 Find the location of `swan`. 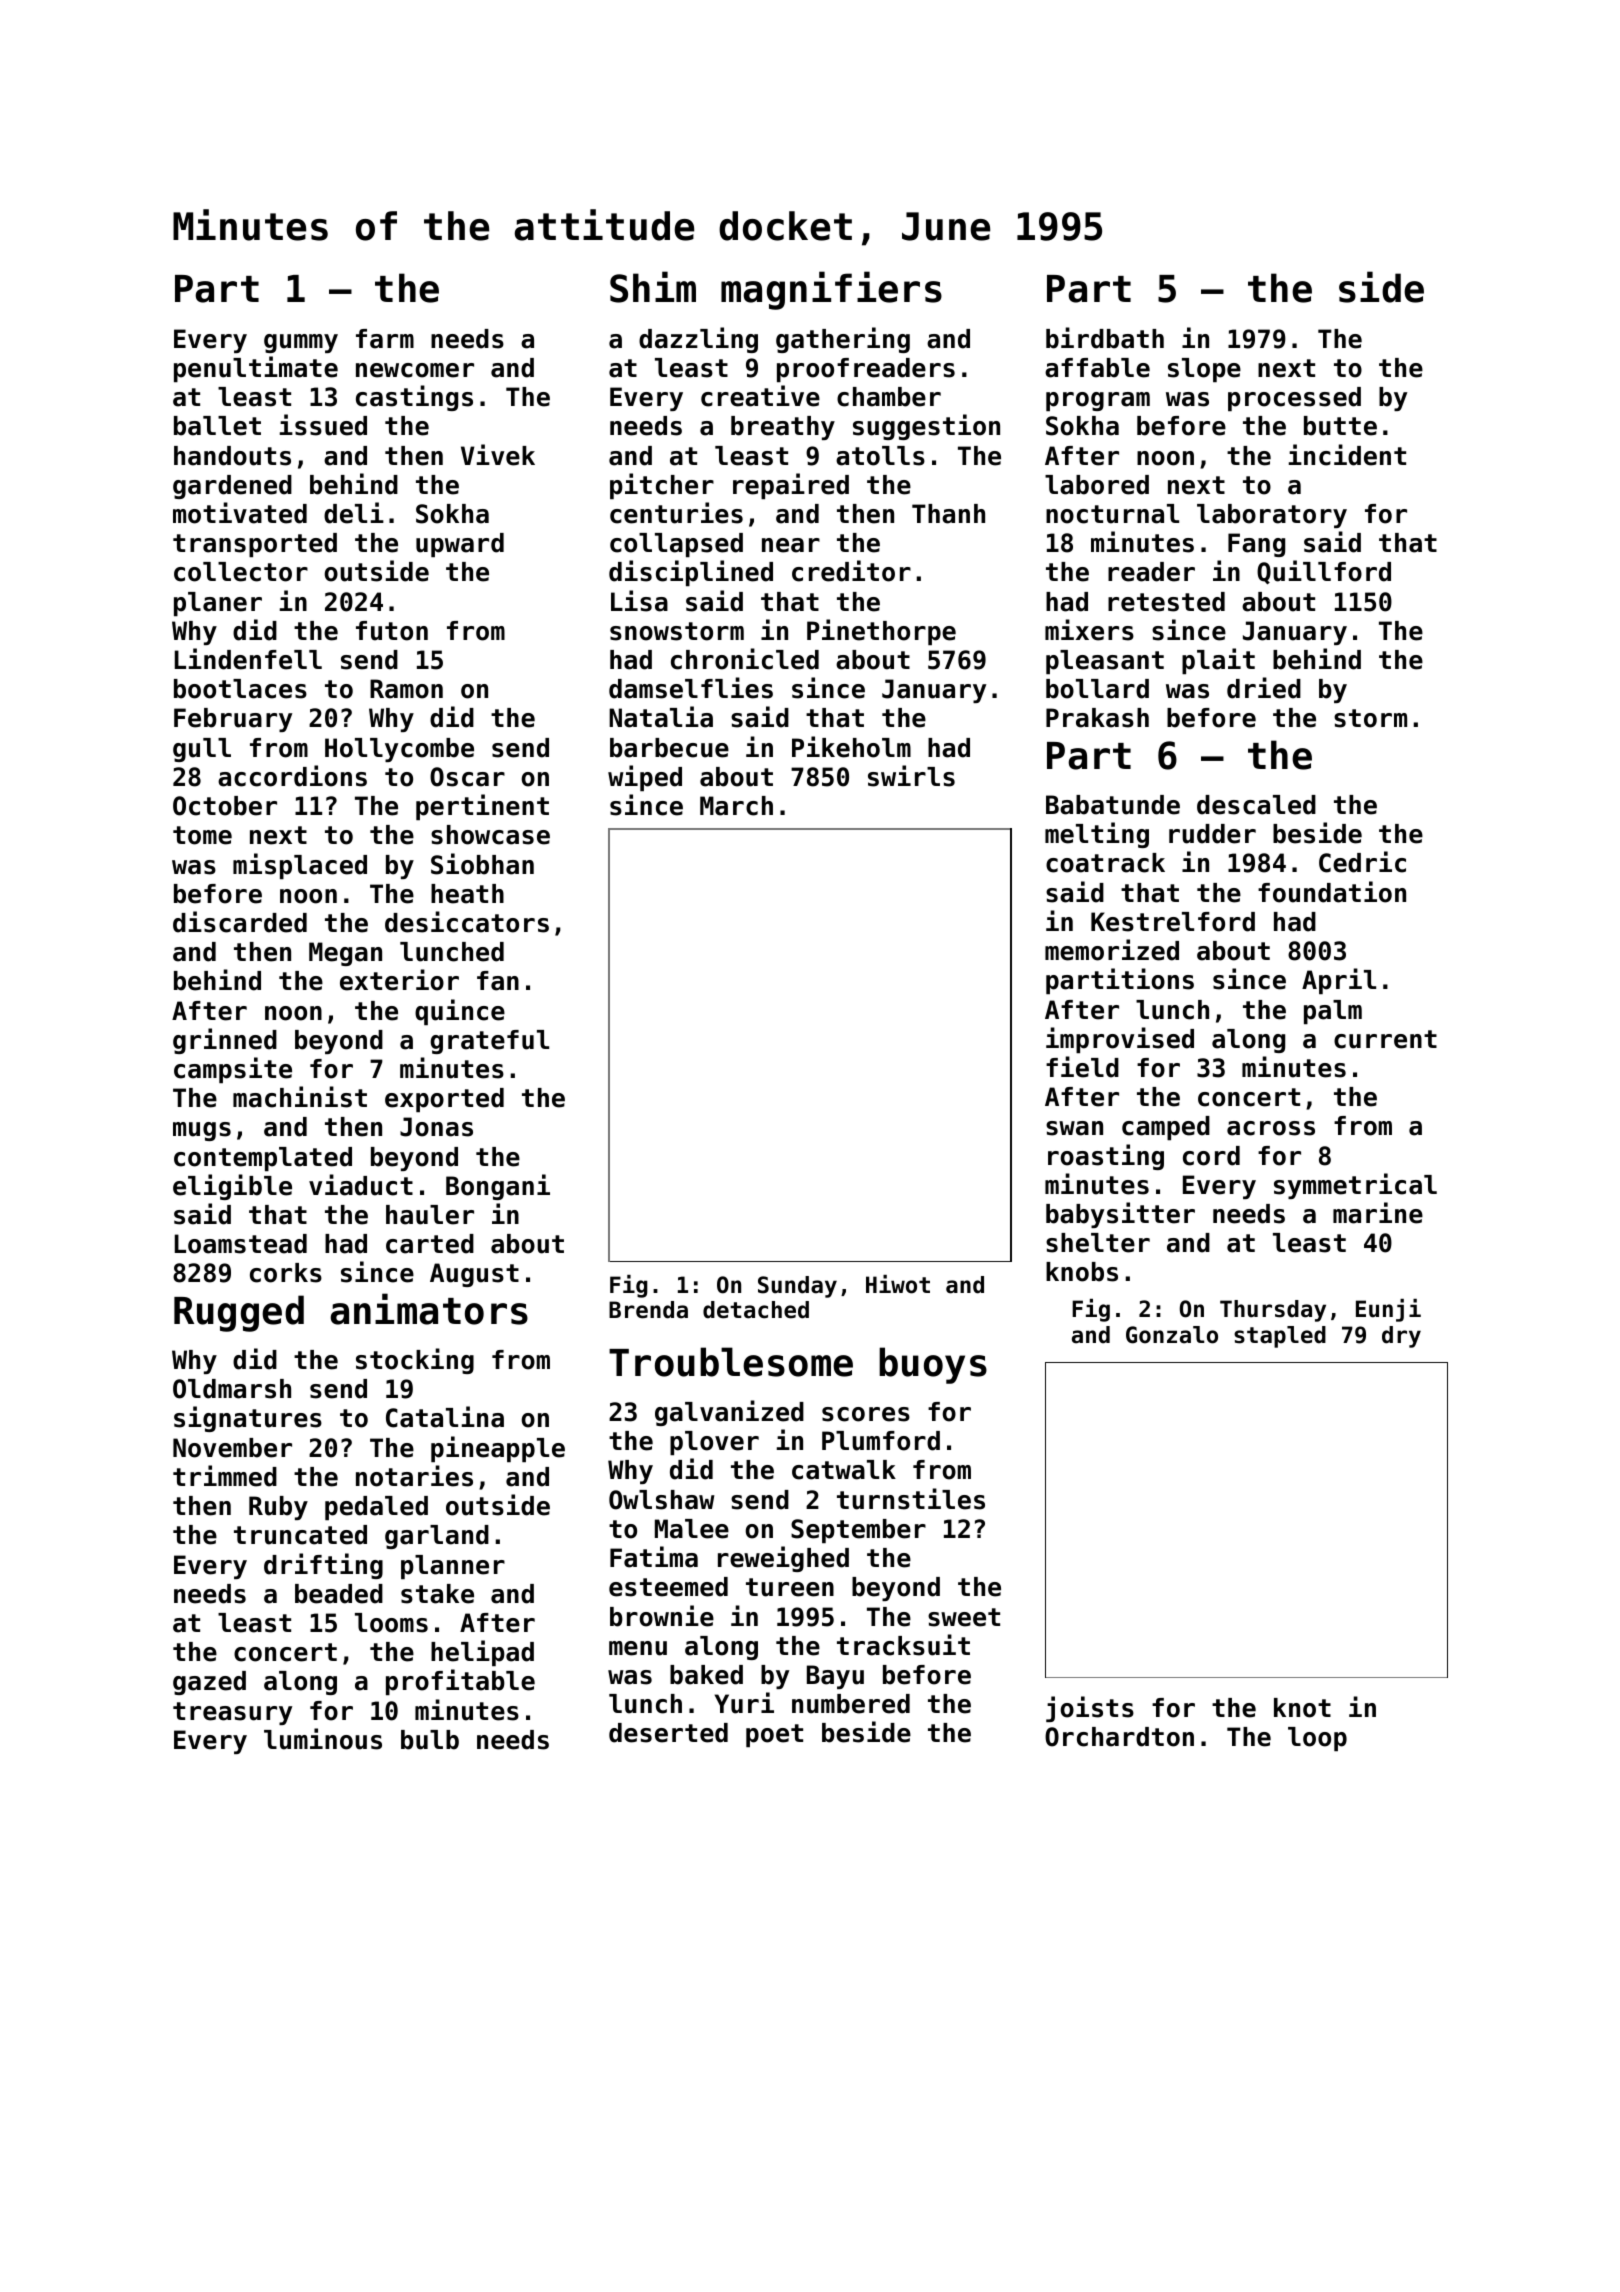

swan is located at coordinates (1074, 1128).
